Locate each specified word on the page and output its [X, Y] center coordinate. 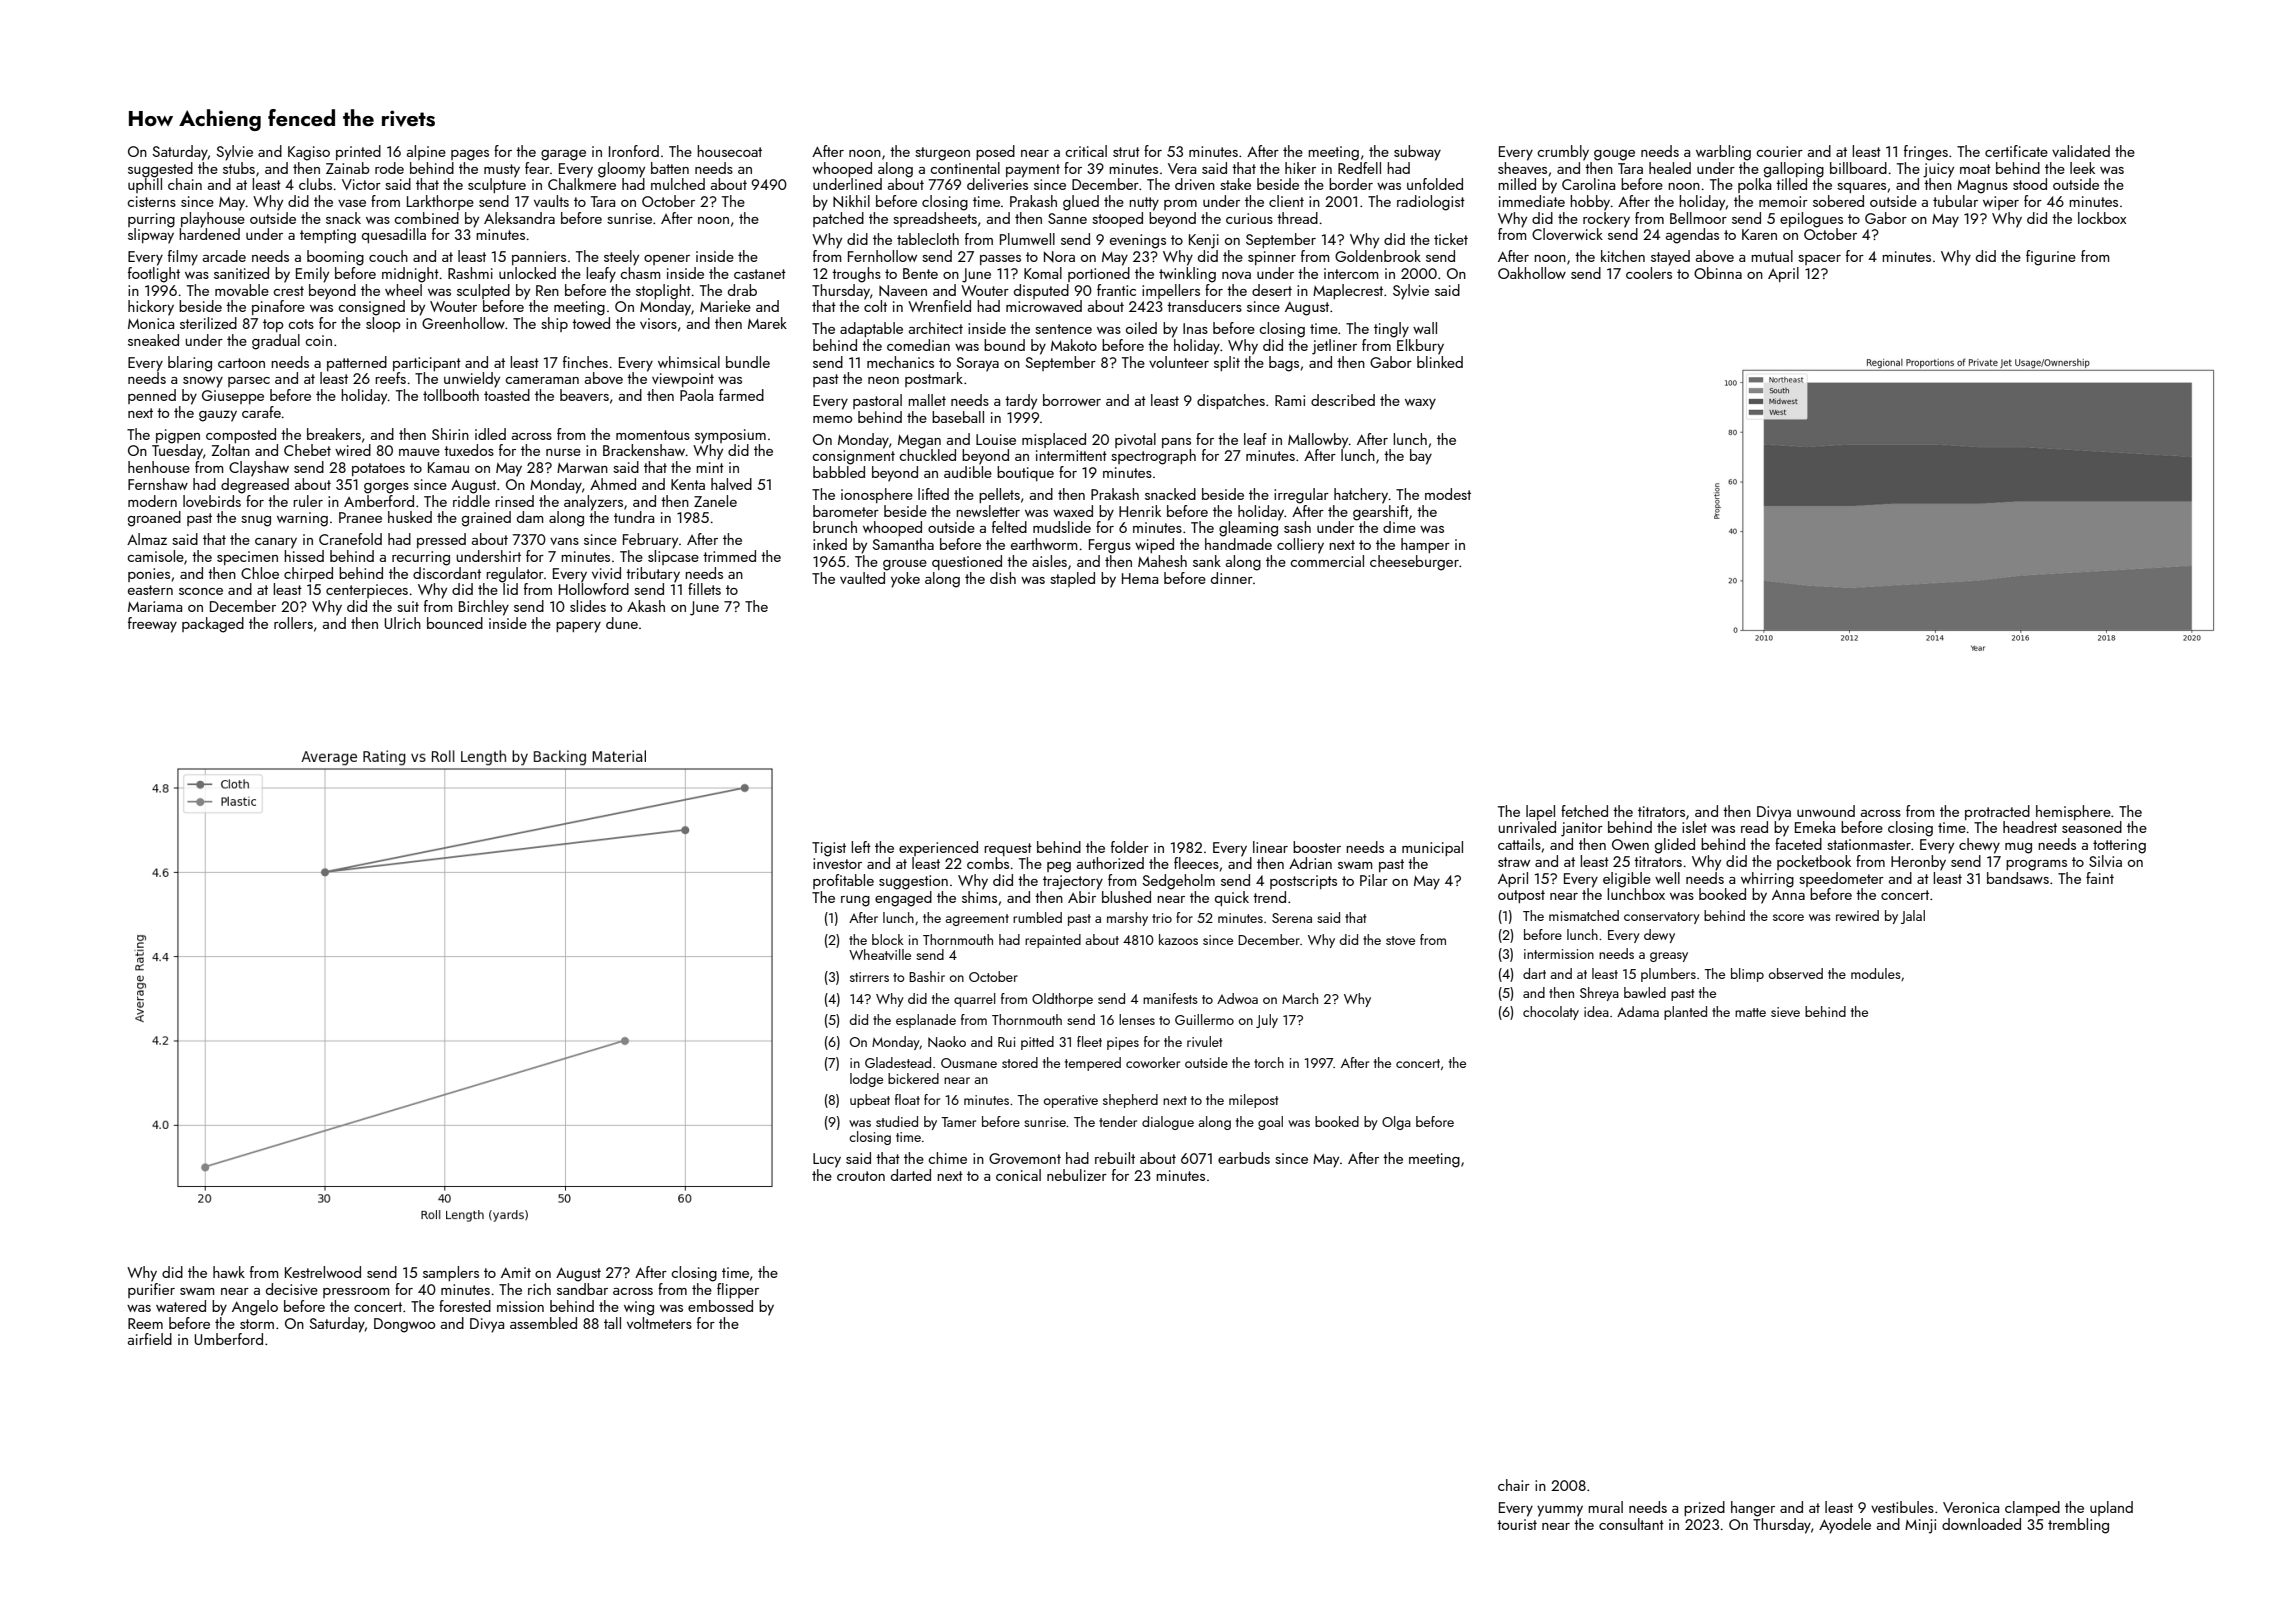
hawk [229, 1272]
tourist [1517, 1524]
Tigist [829, 849]
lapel [1540, 812]
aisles [1049, 561]
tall [612, 1323]
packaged [213, 625]
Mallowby [1318, 441]
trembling [2078, 1526]
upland [2111, 1508]
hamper [1425, 545]
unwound [1826, 811]
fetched [1584, 811]
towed [591, 323]
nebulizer [1077, 1175]
